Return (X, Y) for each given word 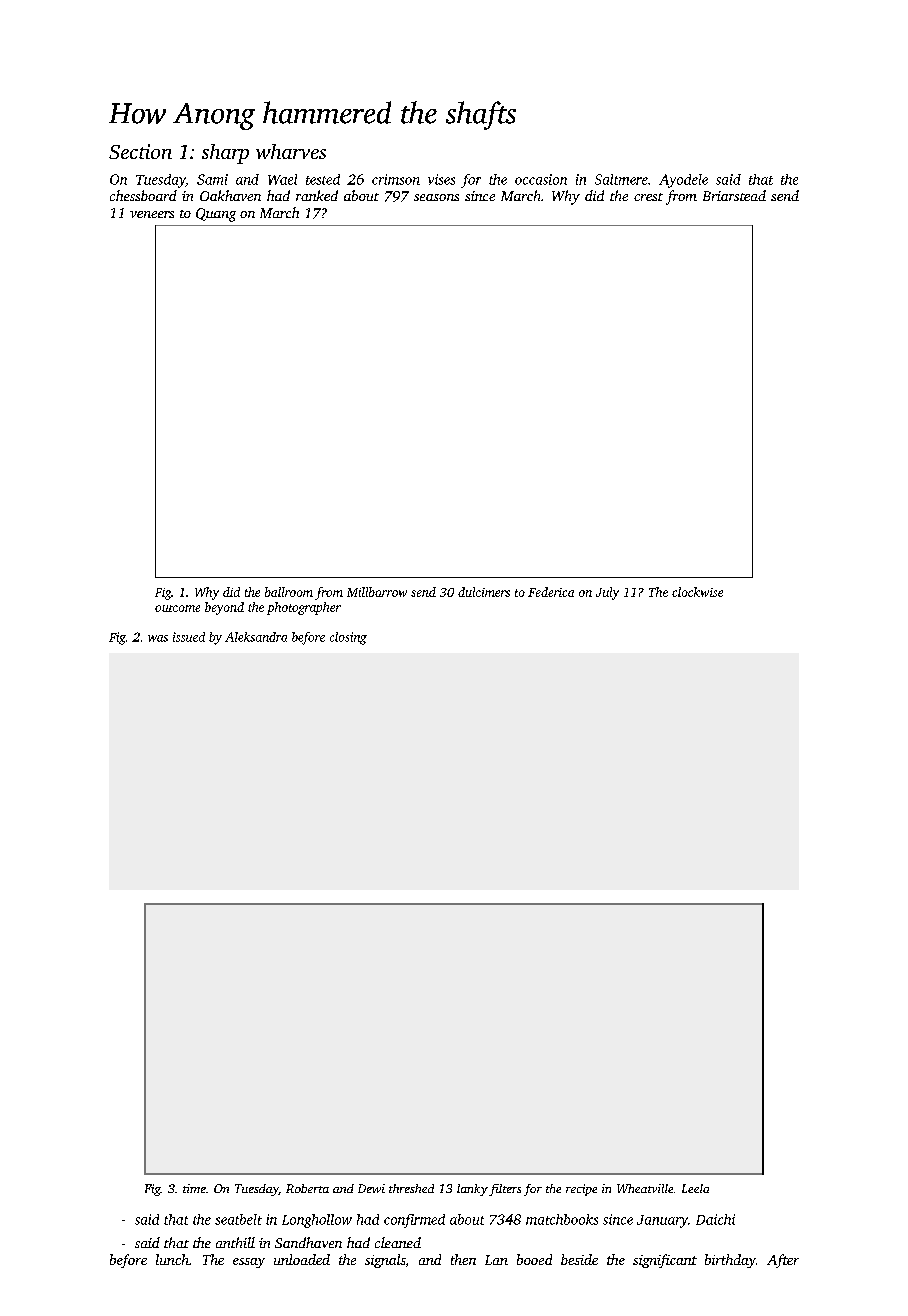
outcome (177, 608)
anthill (235, 1242)
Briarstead (734, 195)
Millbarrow (377, 592)
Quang (216, 215)
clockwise (697, 592)
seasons (436, 197)
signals (385, 1261)
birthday (730, 1261)
